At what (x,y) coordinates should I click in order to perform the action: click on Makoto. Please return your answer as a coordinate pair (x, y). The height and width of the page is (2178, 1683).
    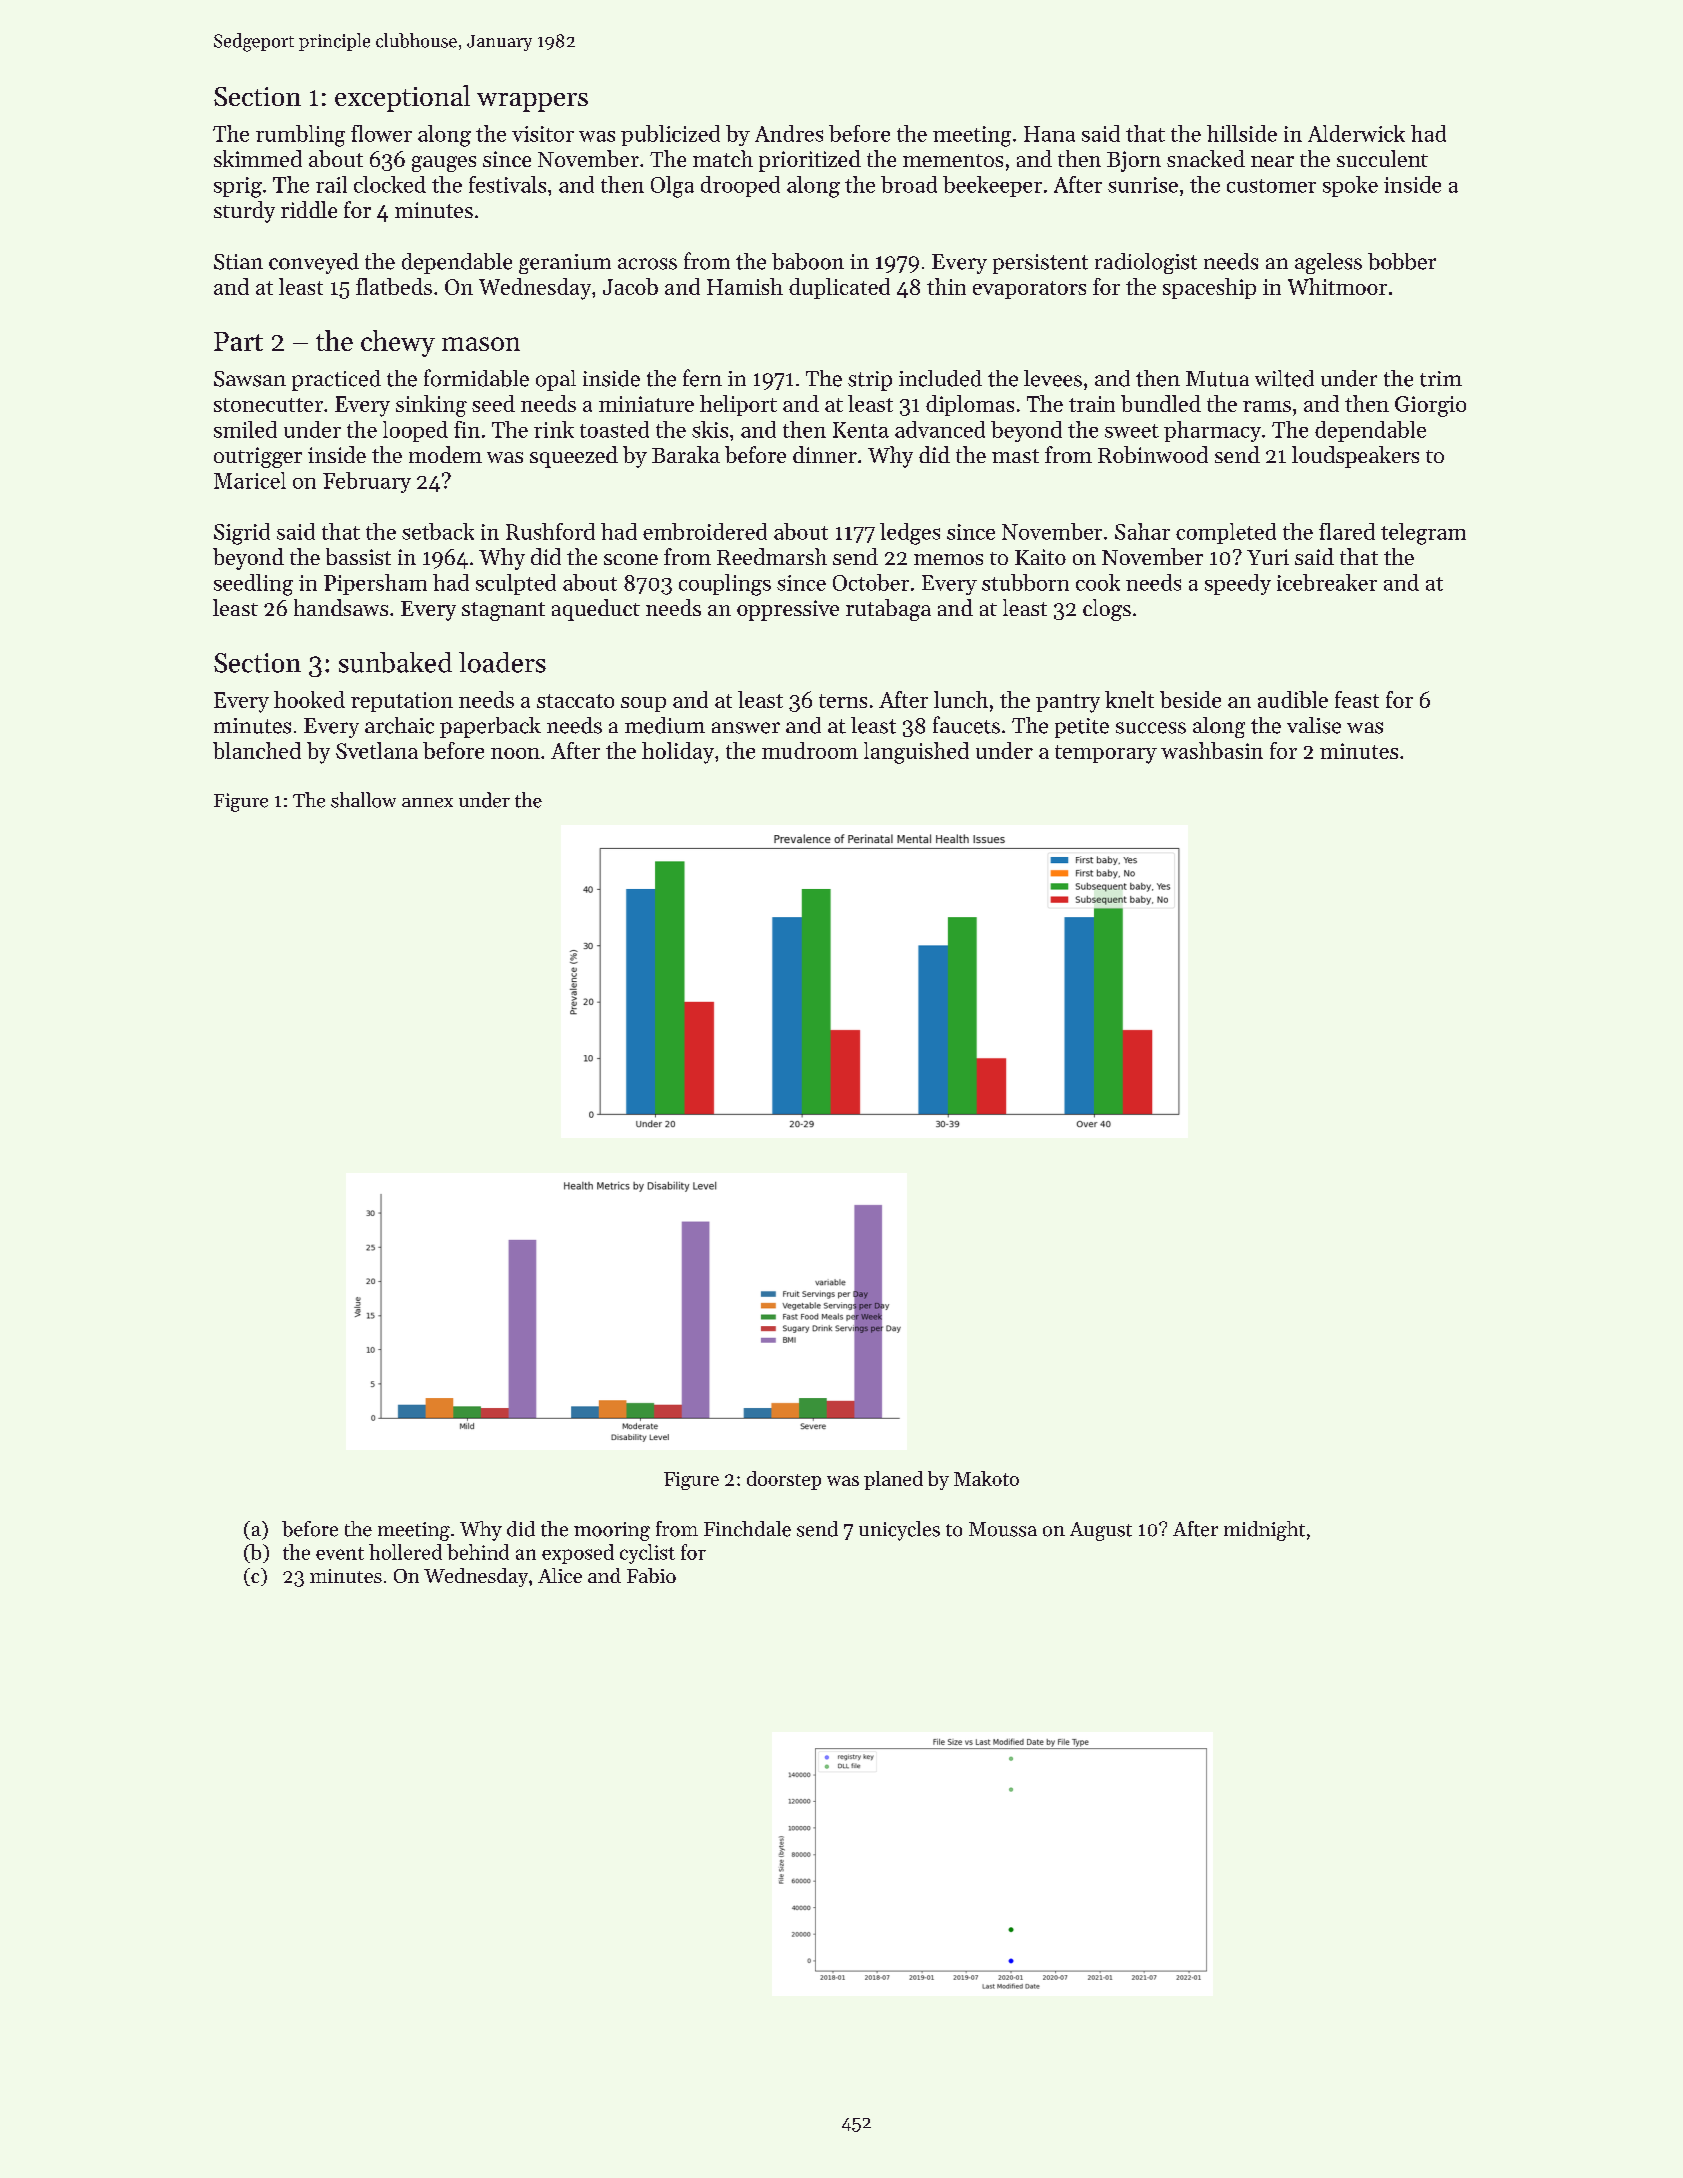
    Looking at the image, I should click on (986, 1478).
